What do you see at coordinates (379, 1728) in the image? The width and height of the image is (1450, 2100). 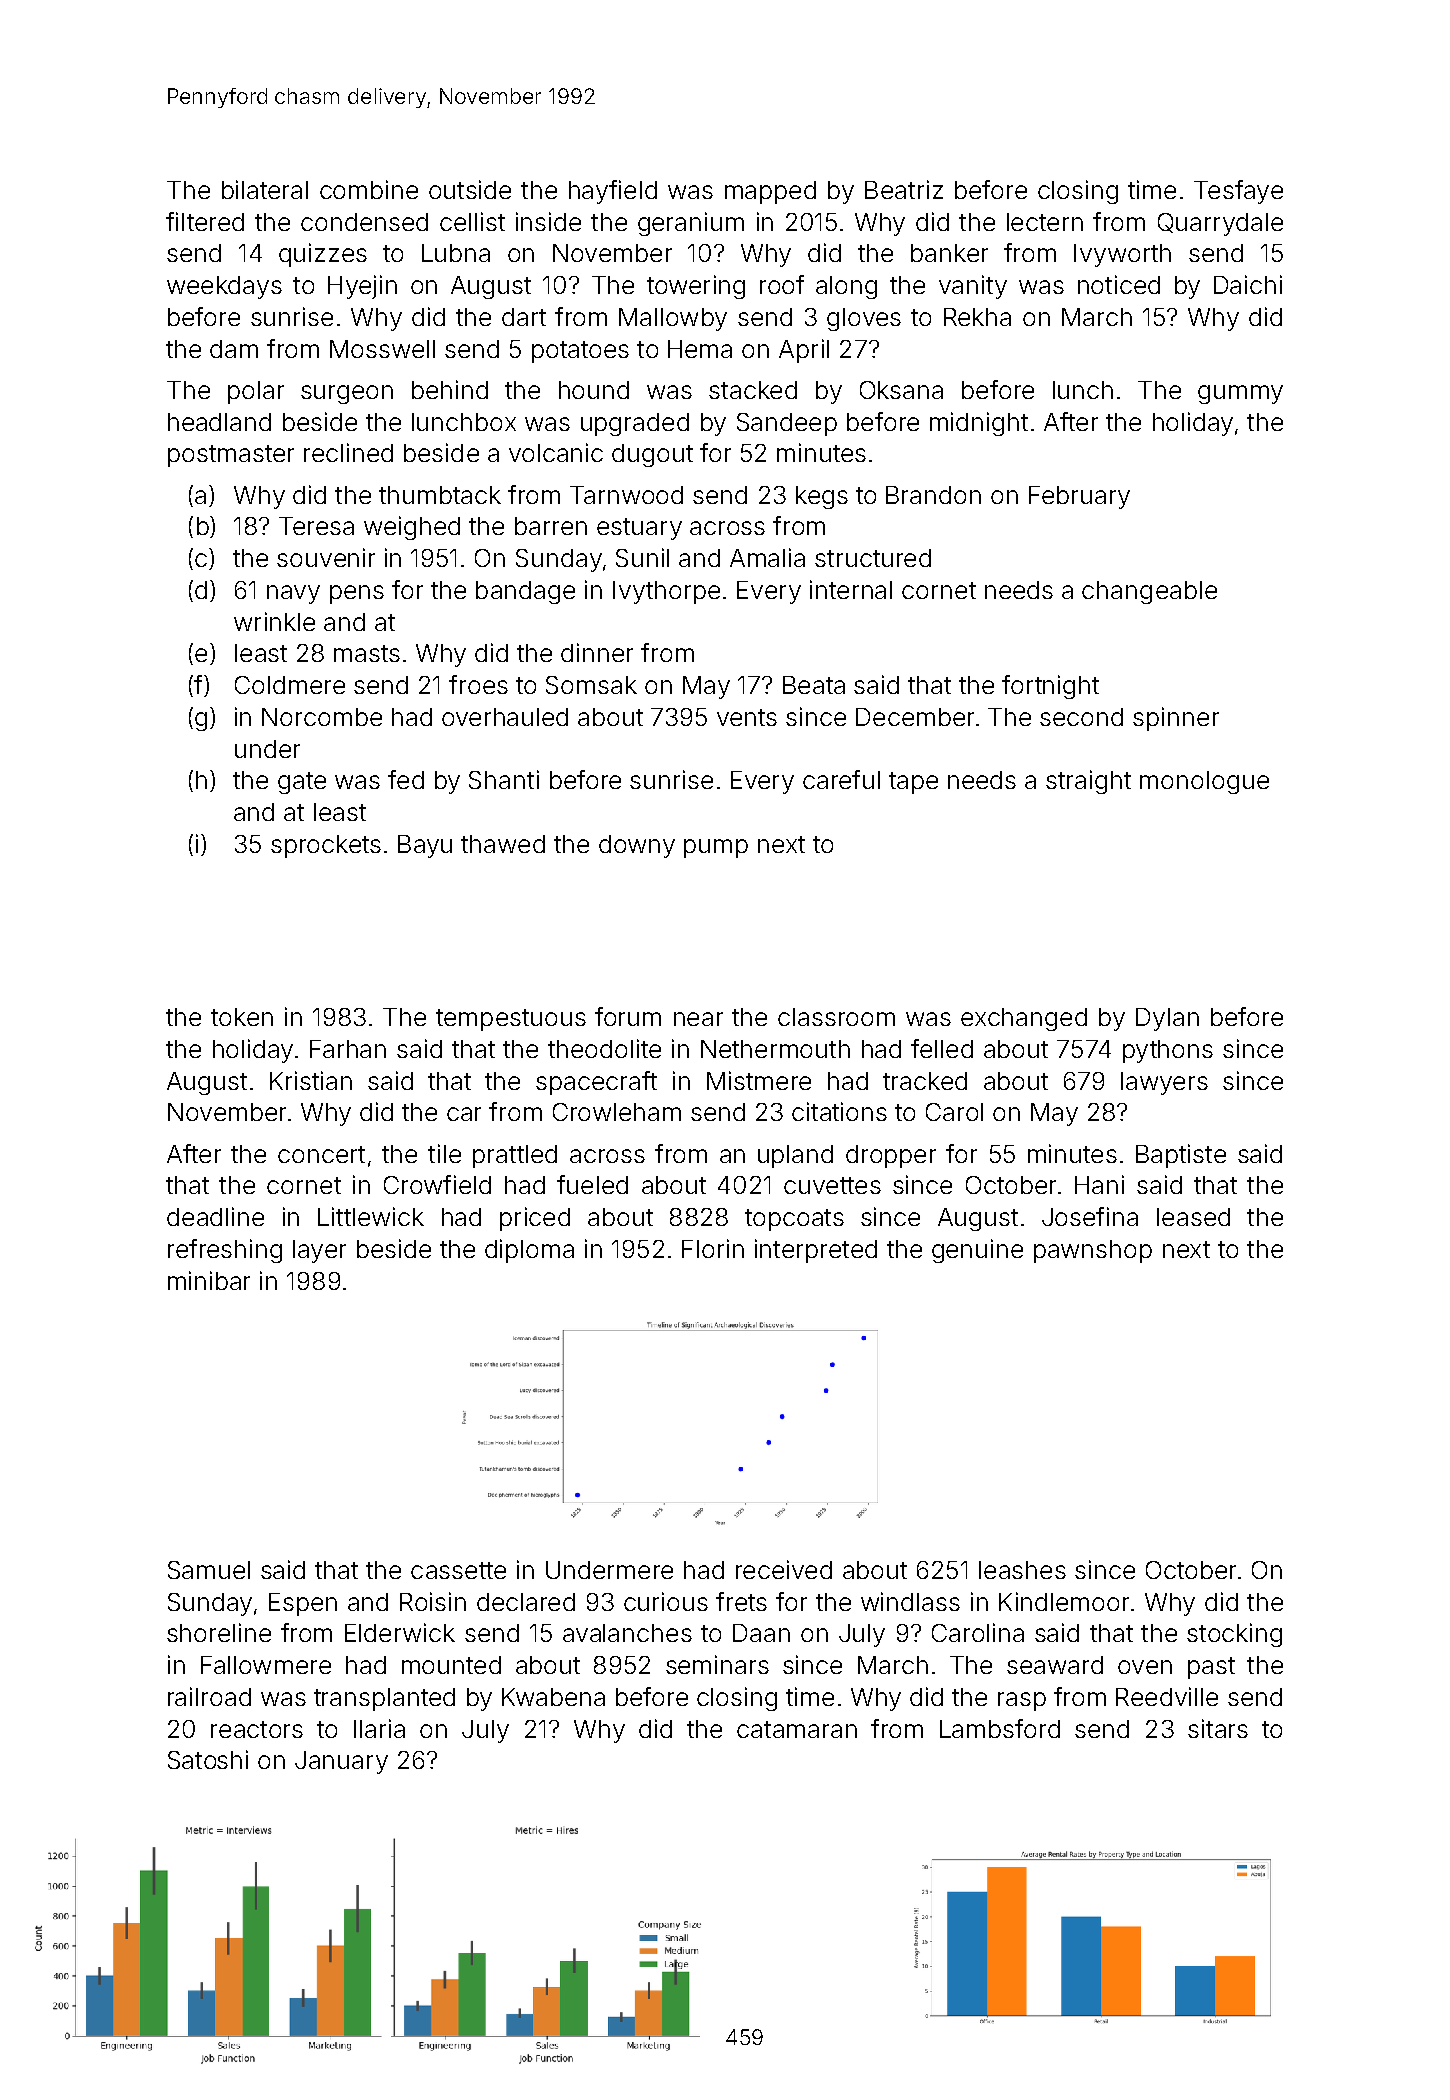 I see `Ilaria` at bounding box center [379, 1728].
